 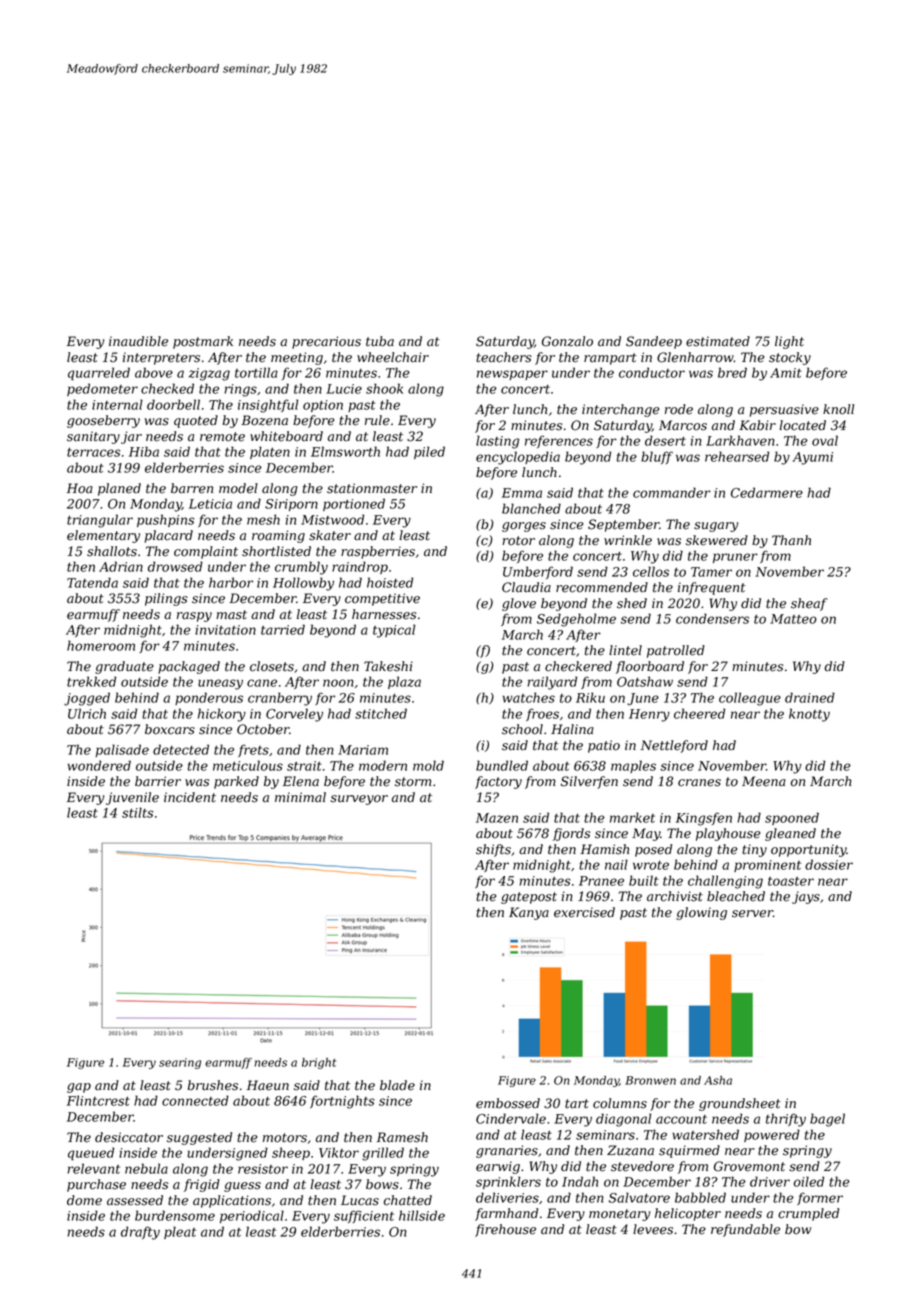 I want to click on earwig, so click(x=498, y=1167).
